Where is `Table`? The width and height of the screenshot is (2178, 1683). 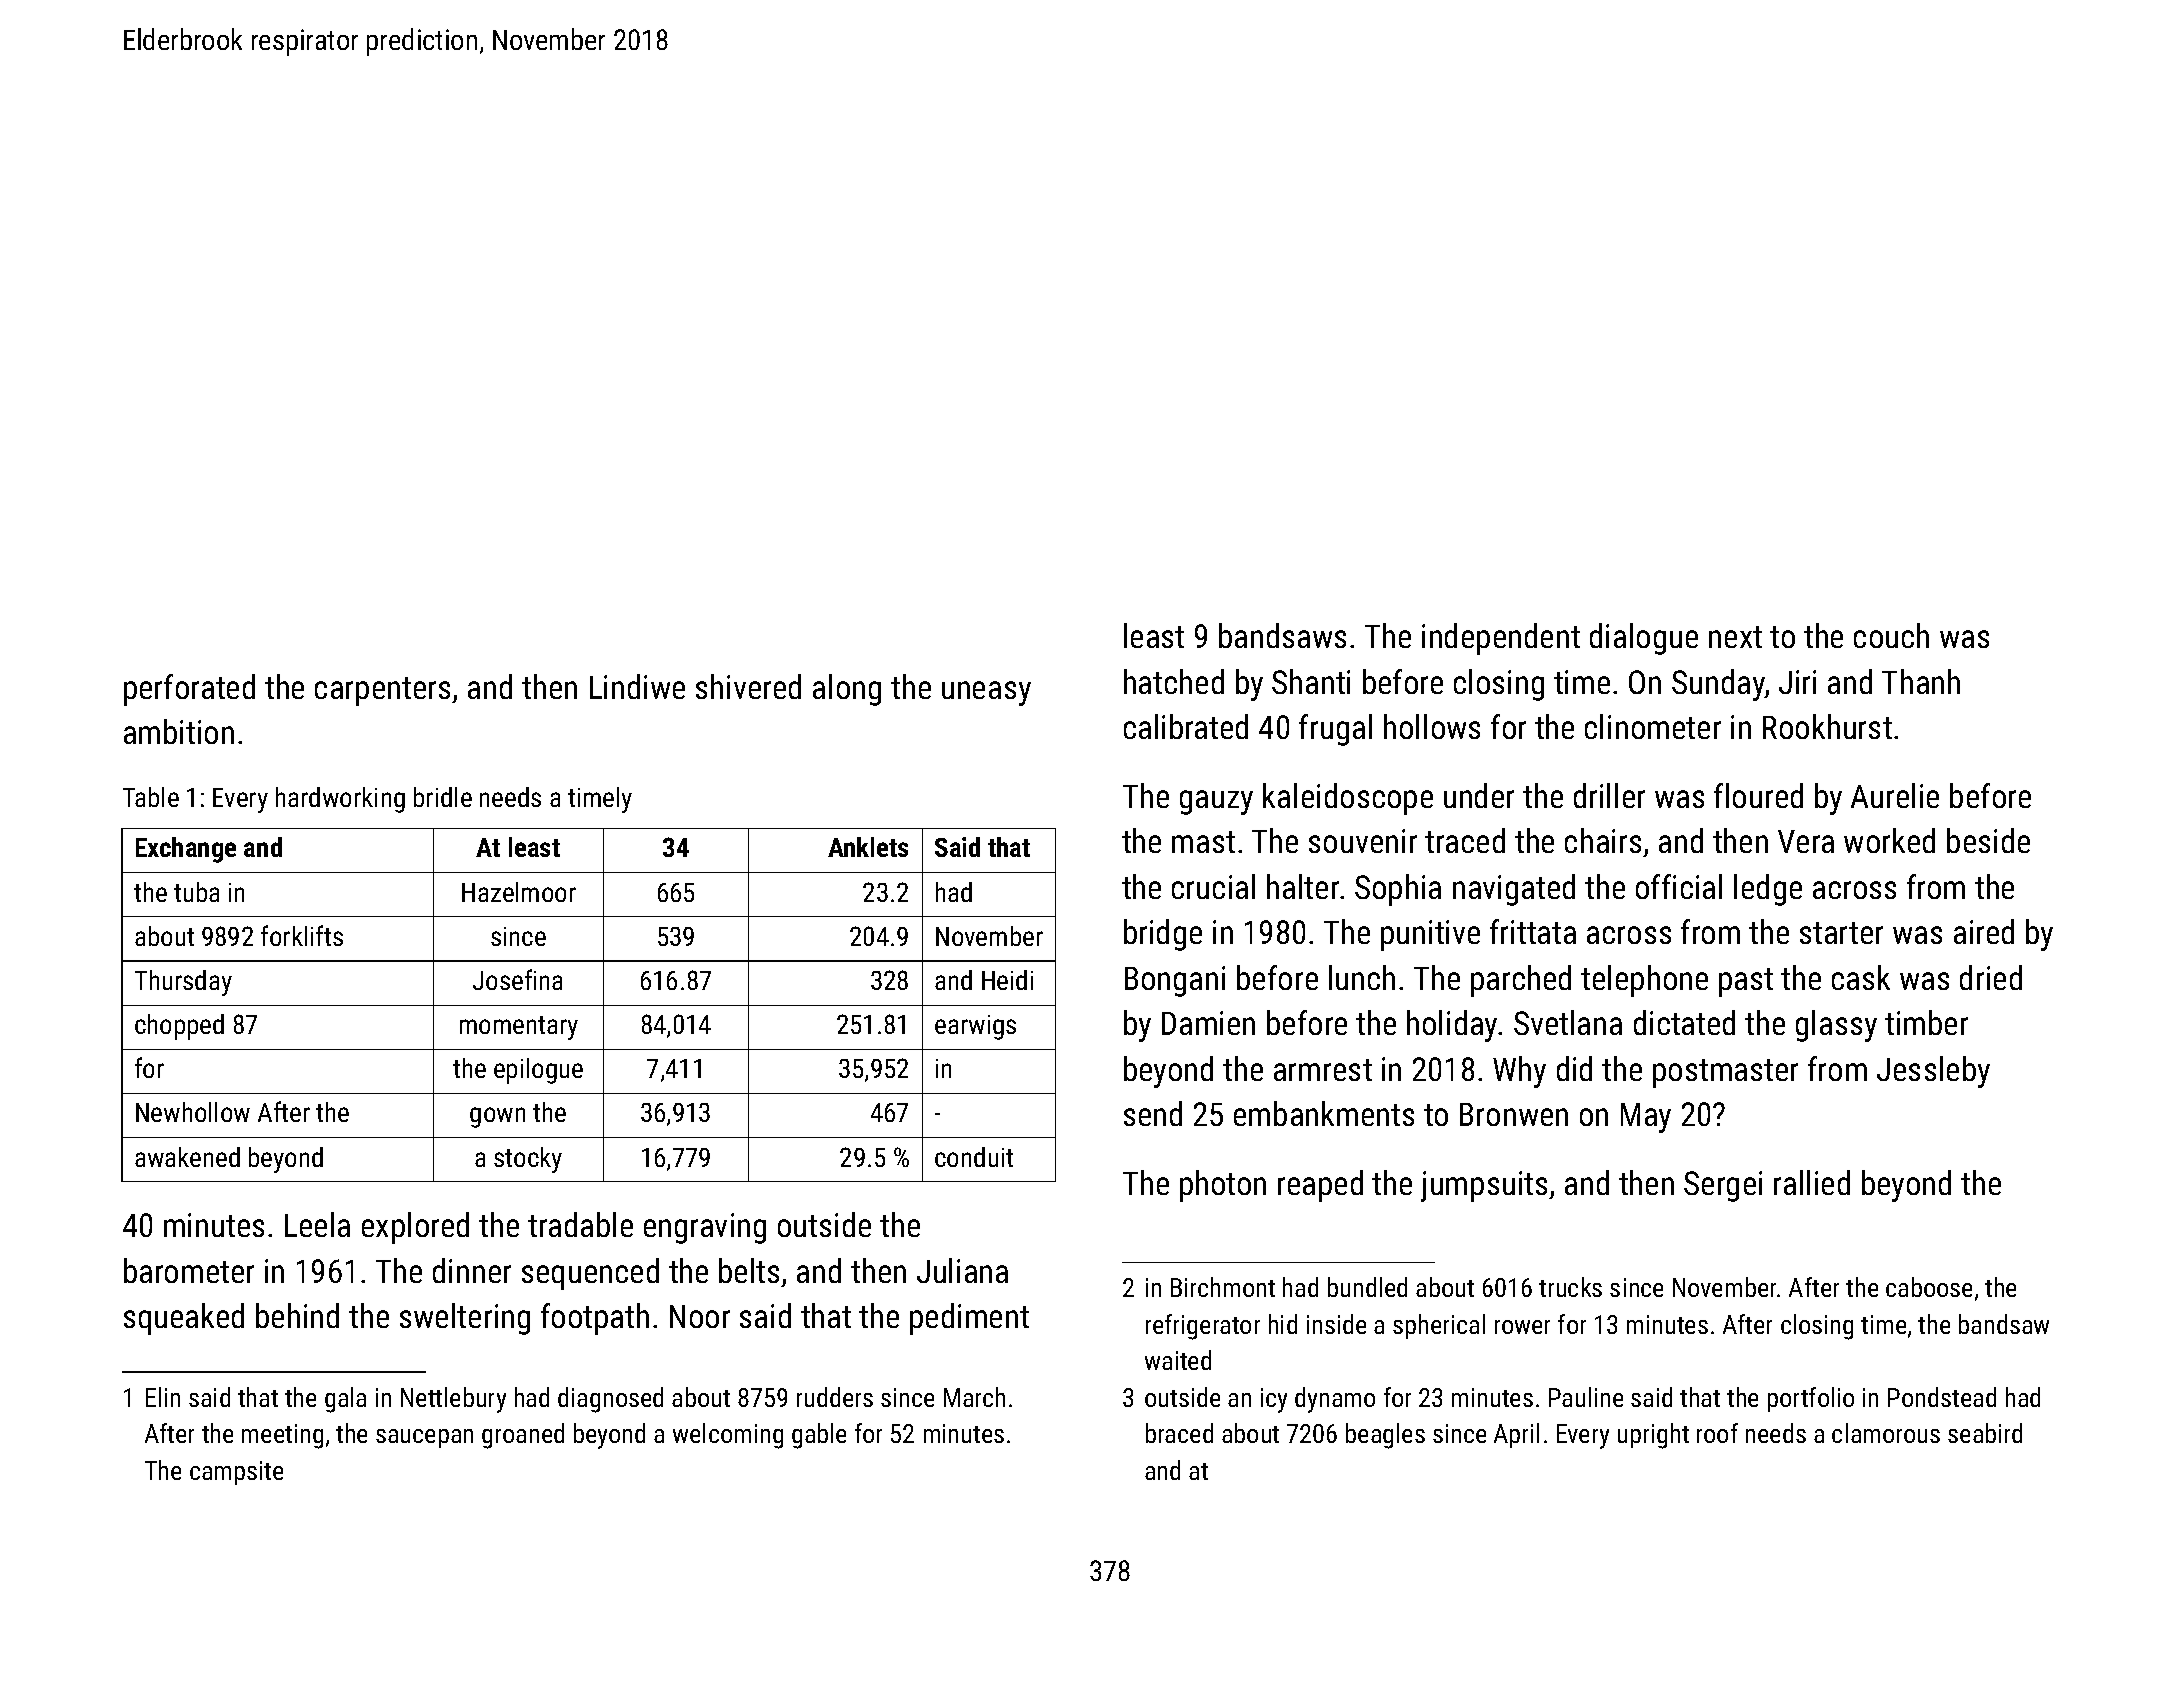
Table is located at coordinates (151, 797).
